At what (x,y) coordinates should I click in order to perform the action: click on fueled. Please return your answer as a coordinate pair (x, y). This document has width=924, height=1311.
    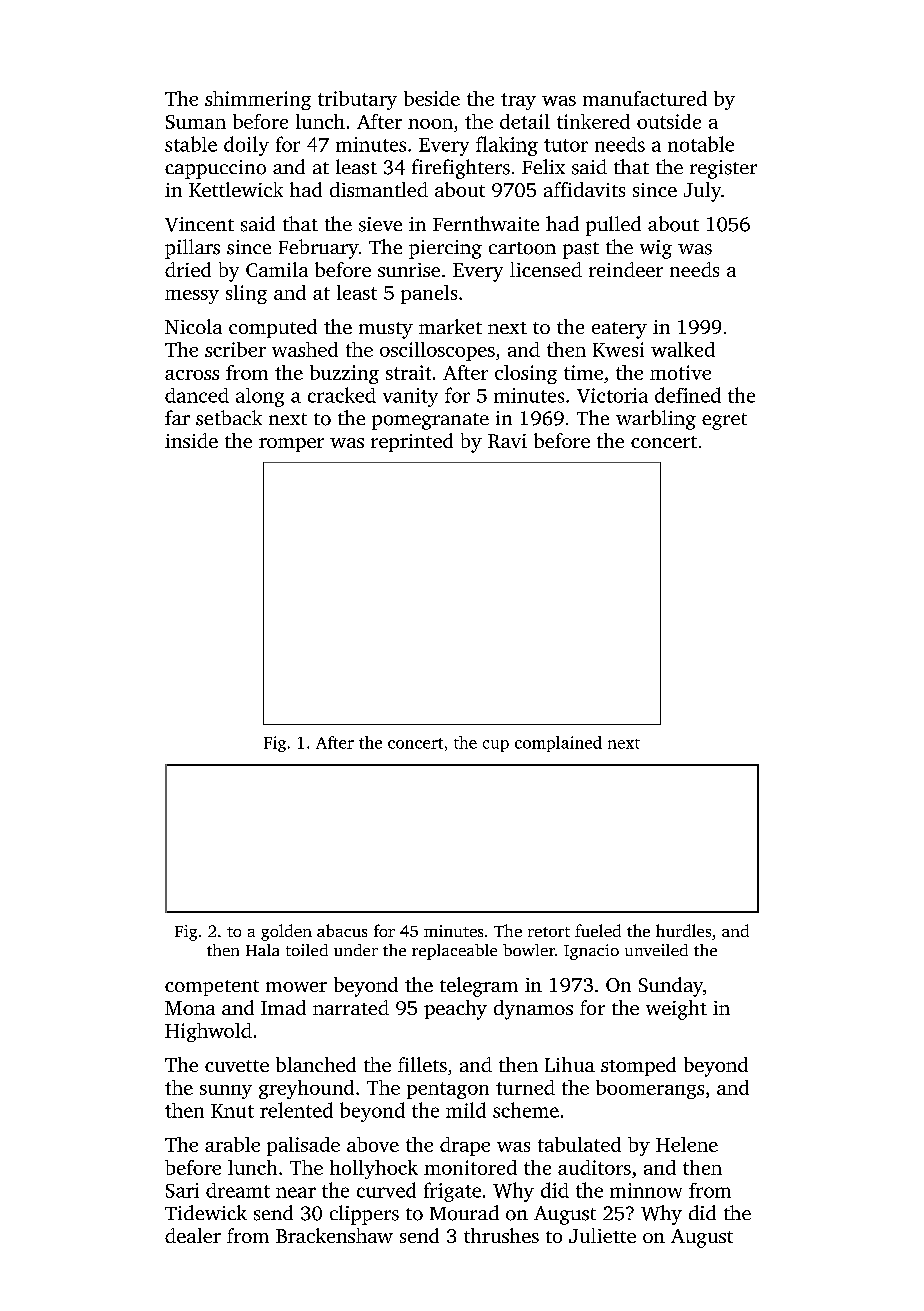
    Looking at the image, I should click on (598, 930).
